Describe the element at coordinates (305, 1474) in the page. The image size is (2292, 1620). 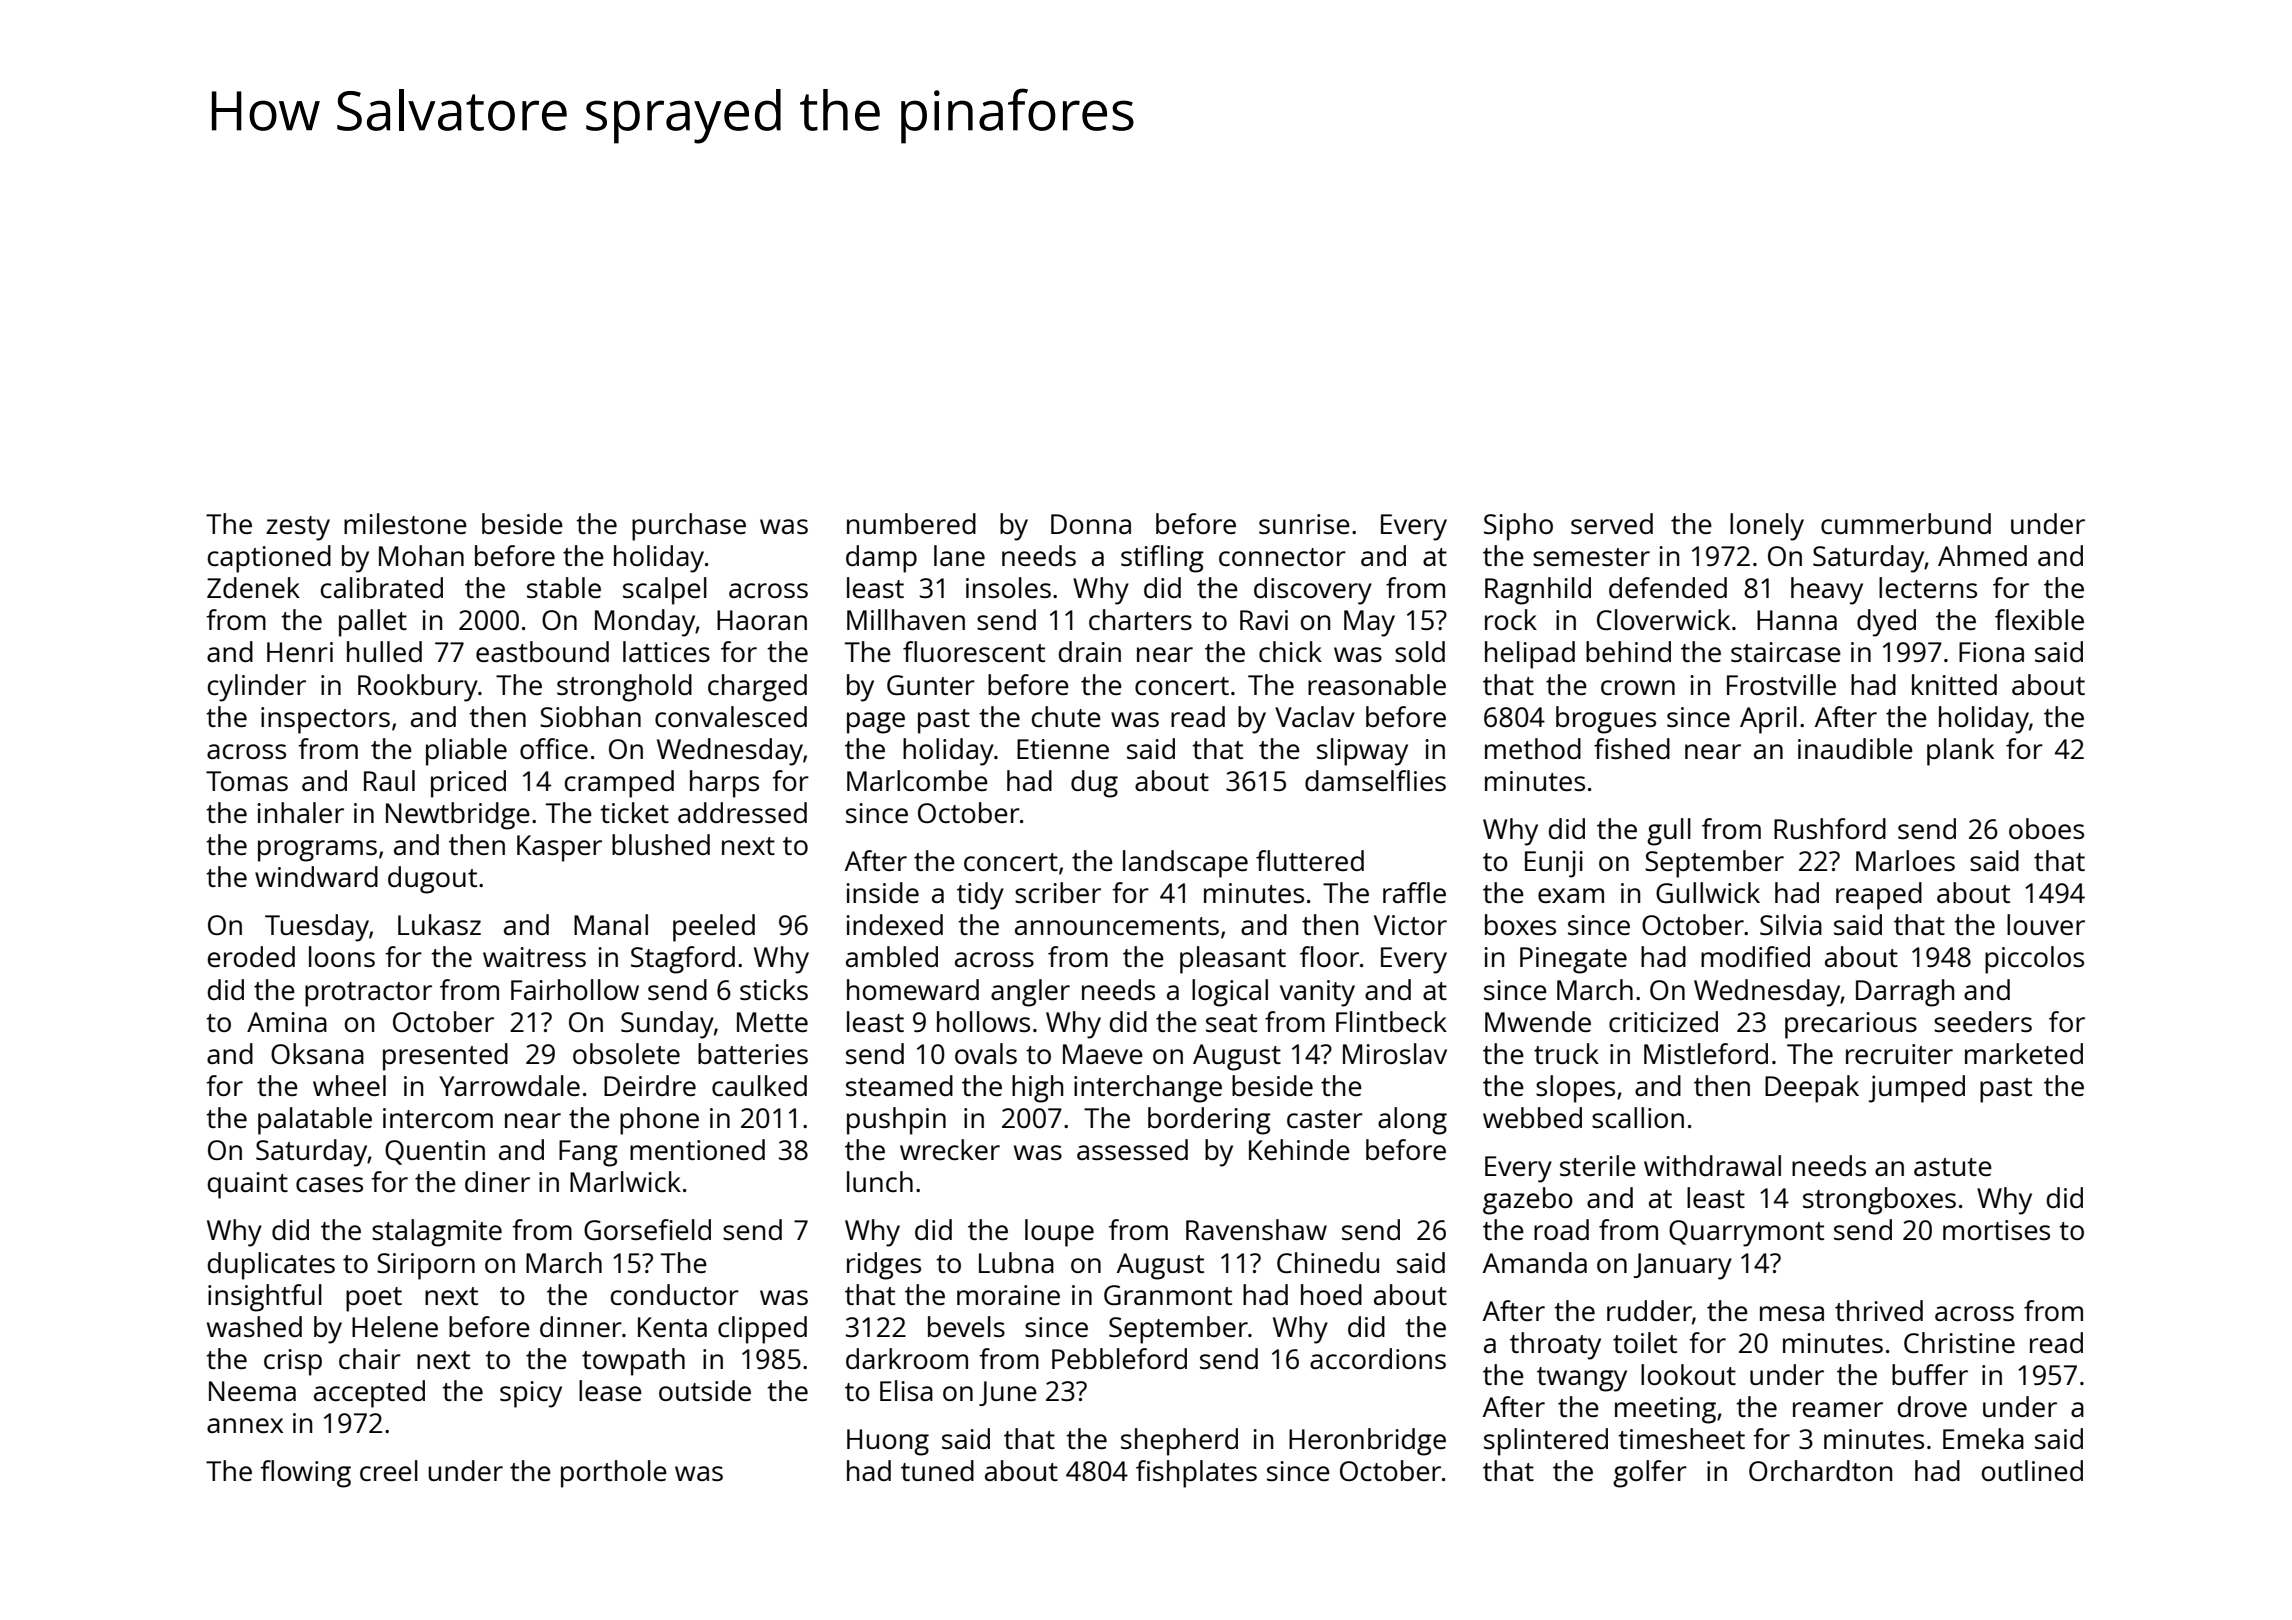
I see `flowing` at that location.
